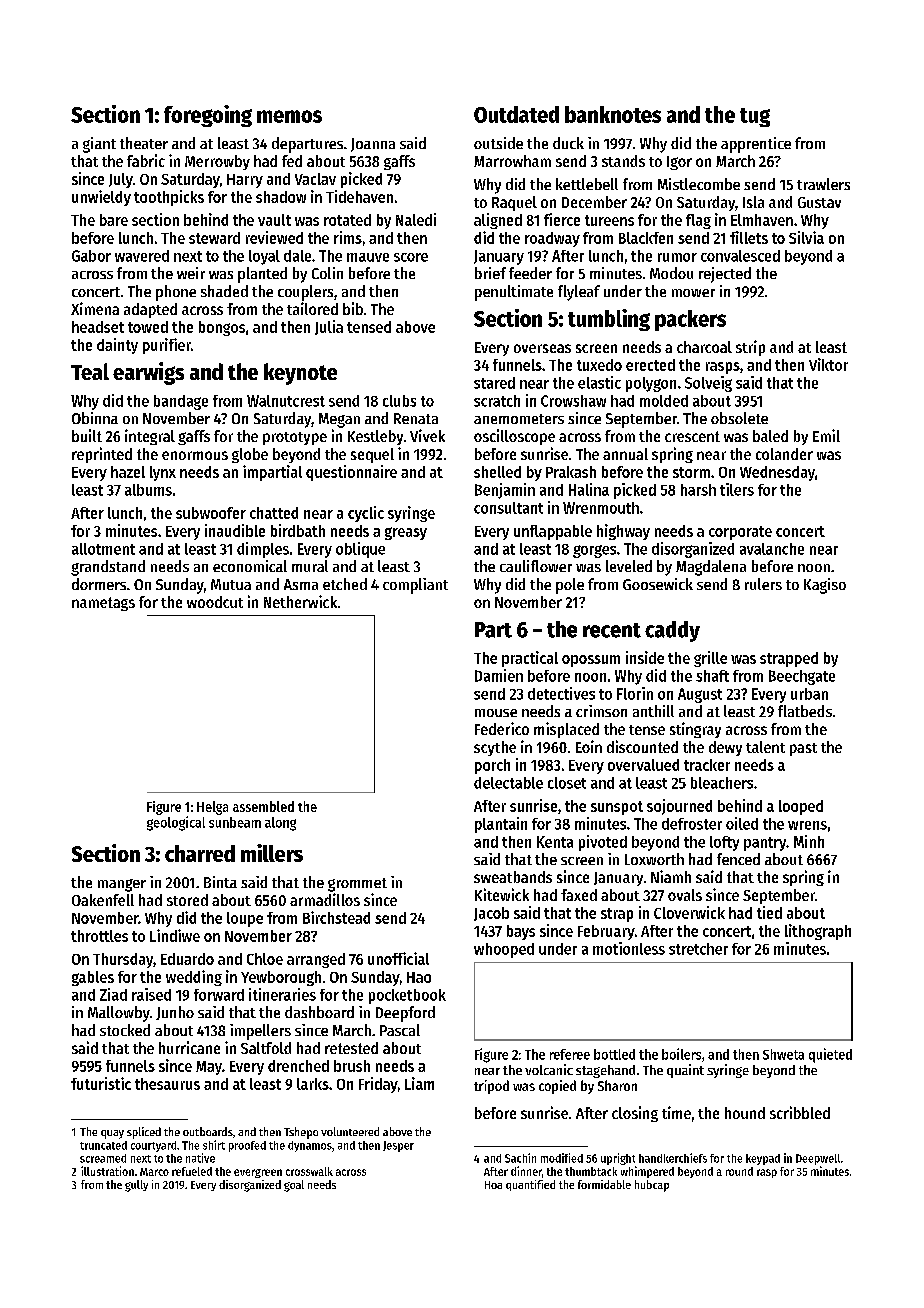 This page has height=1308, width=924. Describe the element at coordinates (274, 220) in the page. I see `vault` at that location.
